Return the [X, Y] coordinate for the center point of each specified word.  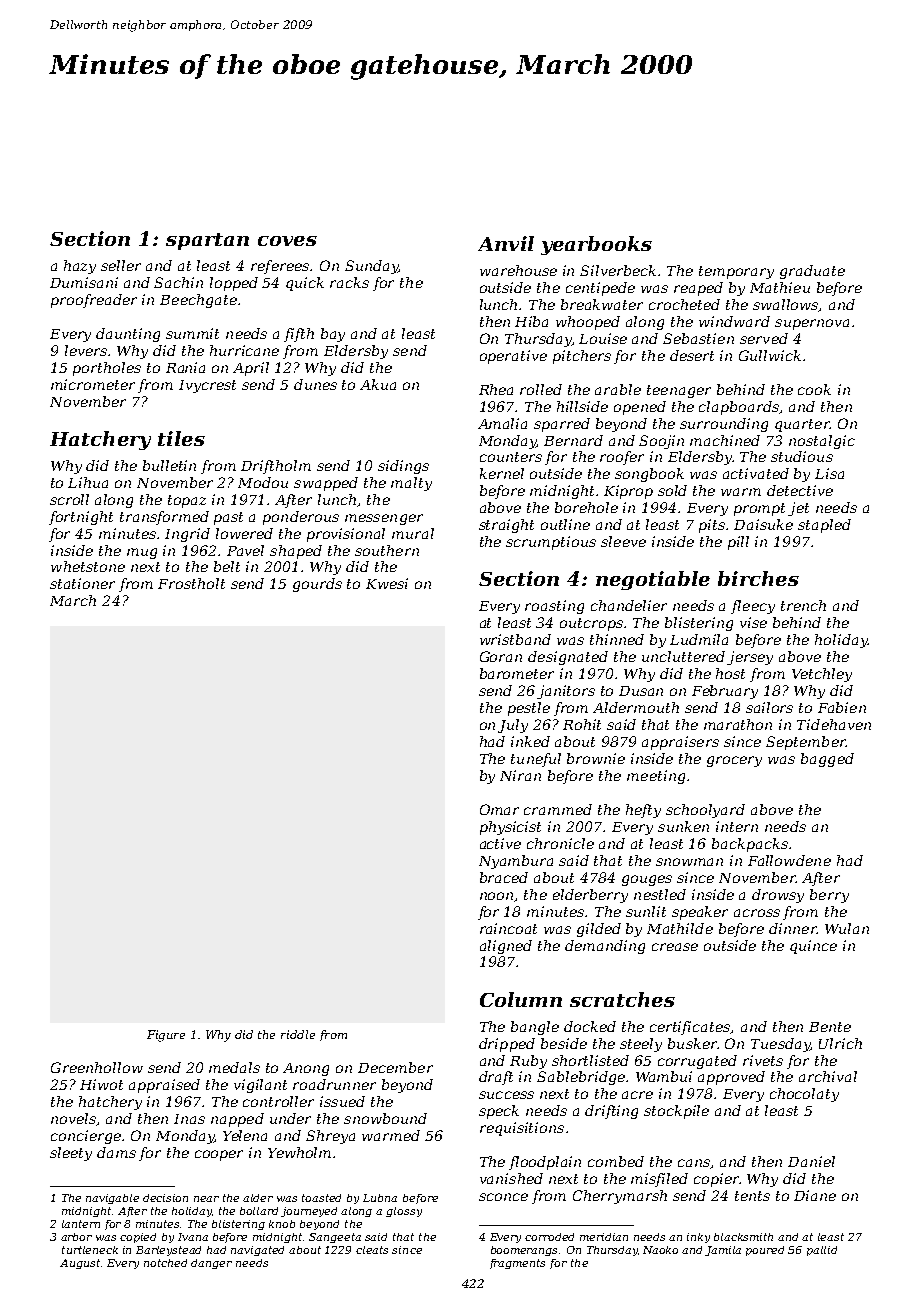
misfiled [659, 1180]
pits [713, 526]
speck [499, 1112]
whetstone [88, 566]
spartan [207, 241]
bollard [259, 1211]
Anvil [506, 243]
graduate [812, 272]
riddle [298, 1034]
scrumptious [551, 543]
